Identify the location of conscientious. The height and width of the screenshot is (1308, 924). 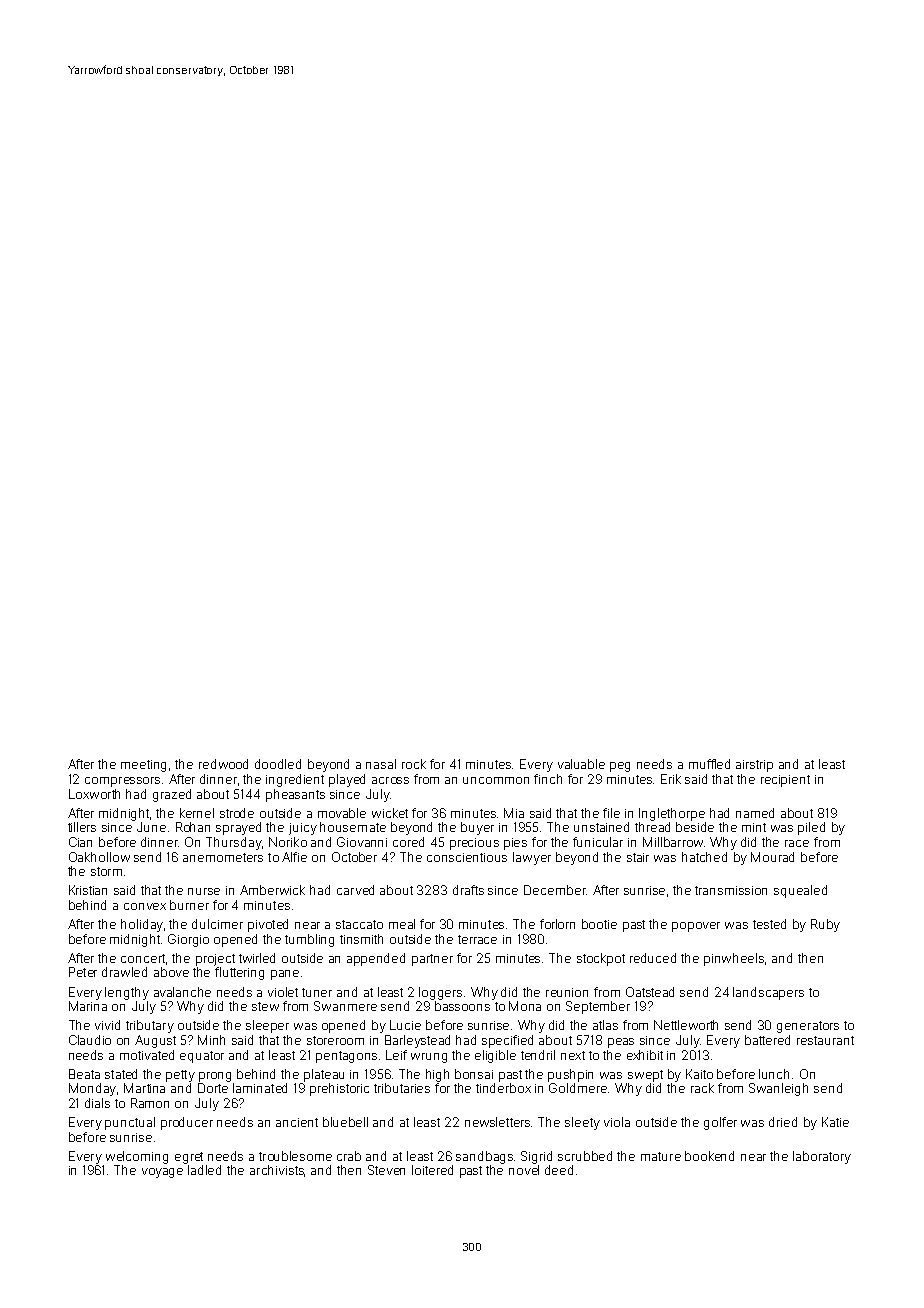
(467, 857).
